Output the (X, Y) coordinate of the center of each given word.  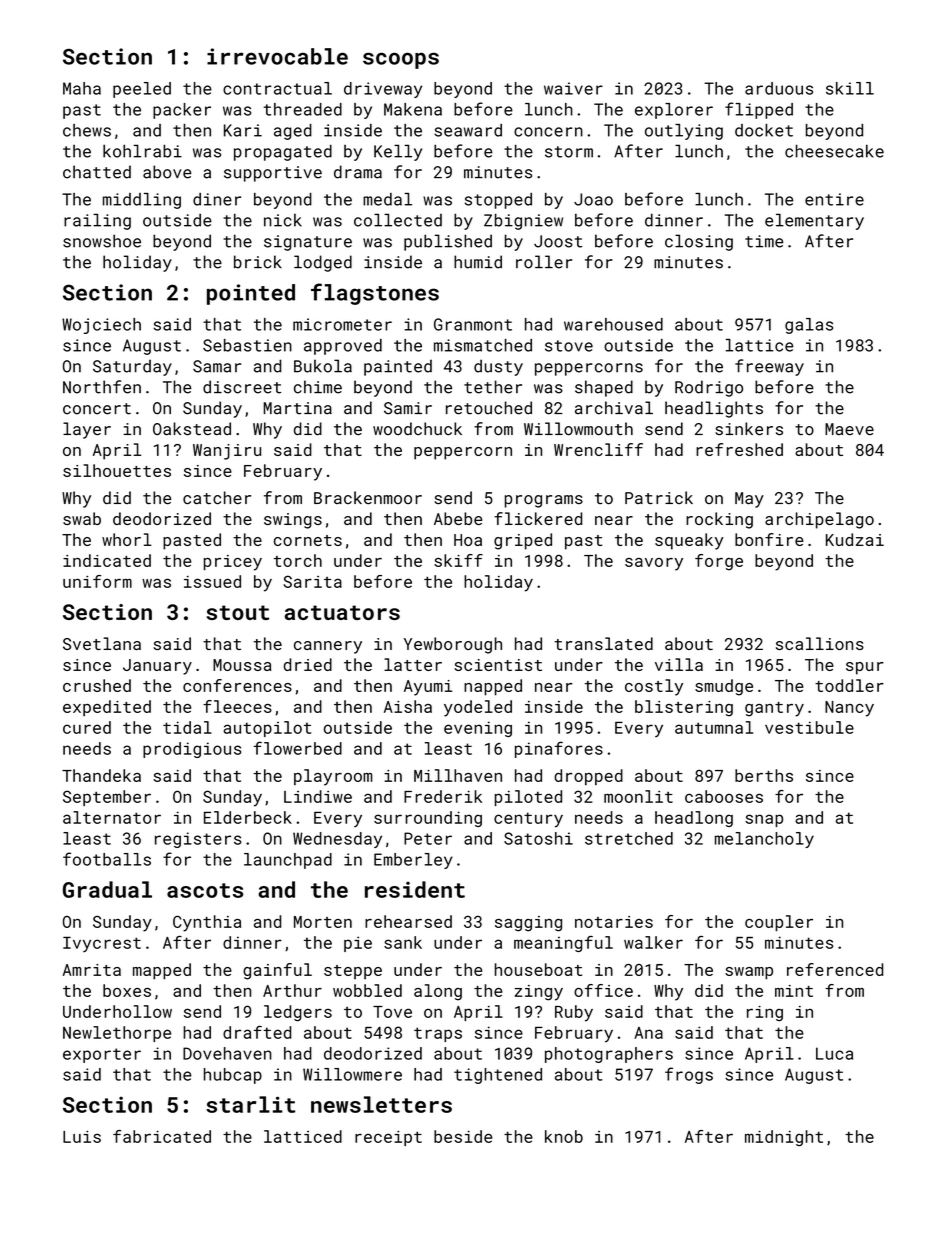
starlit (250, 1104)
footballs (107, 859)
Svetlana (102, 643)
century (528, 820)
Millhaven (458, 775)
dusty (498, 367)
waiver (573, 88)
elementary (814, 221)
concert (97, 409)
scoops (401, 60)
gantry (774, 709)
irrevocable (277, 56)
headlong (694, 819)
